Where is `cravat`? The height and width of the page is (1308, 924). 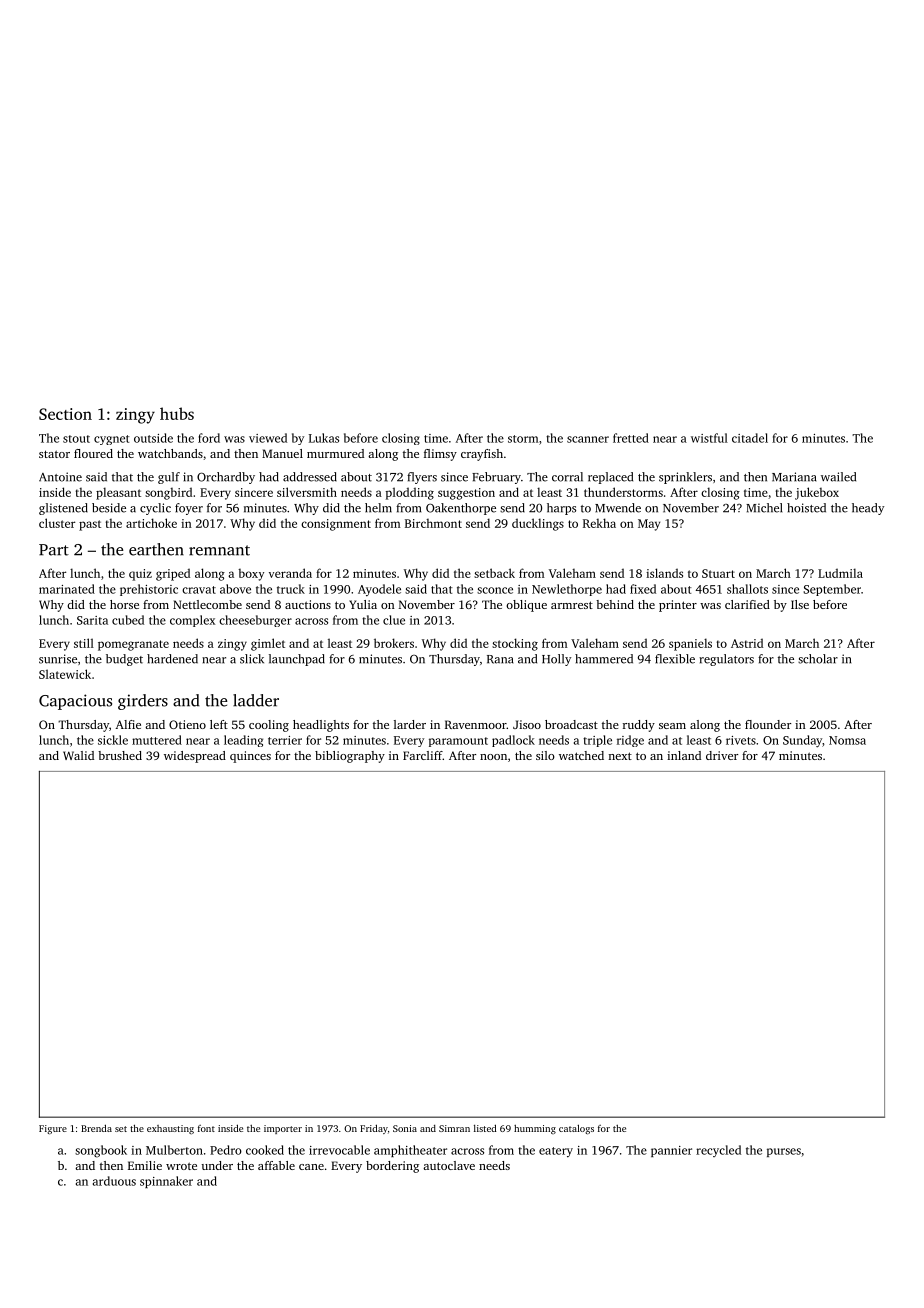
cravat is located at coordinates (199, 590).
